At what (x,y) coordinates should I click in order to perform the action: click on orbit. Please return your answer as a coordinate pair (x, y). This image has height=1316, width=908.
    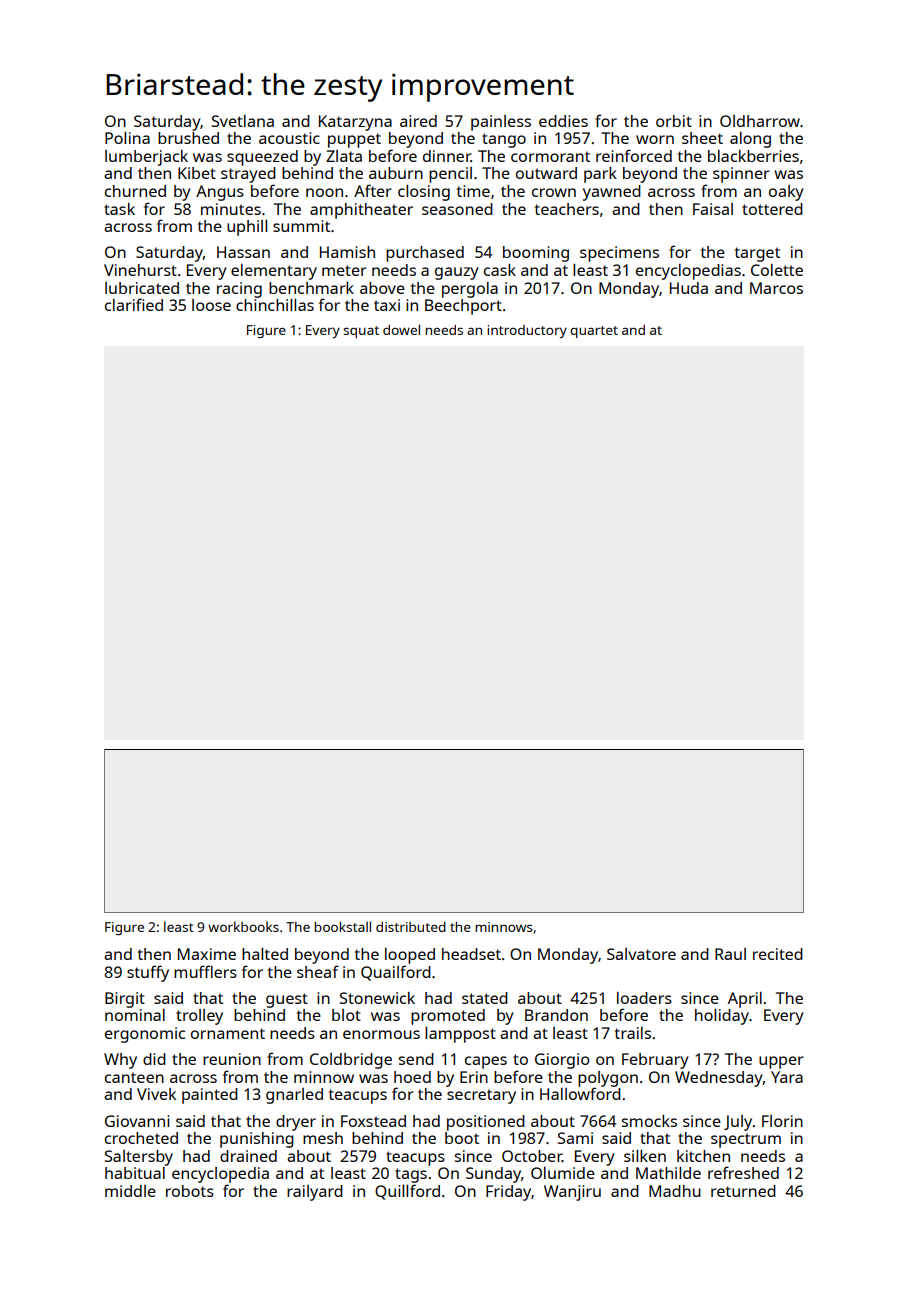
    Looking at the image, I should click on (674, 121).
